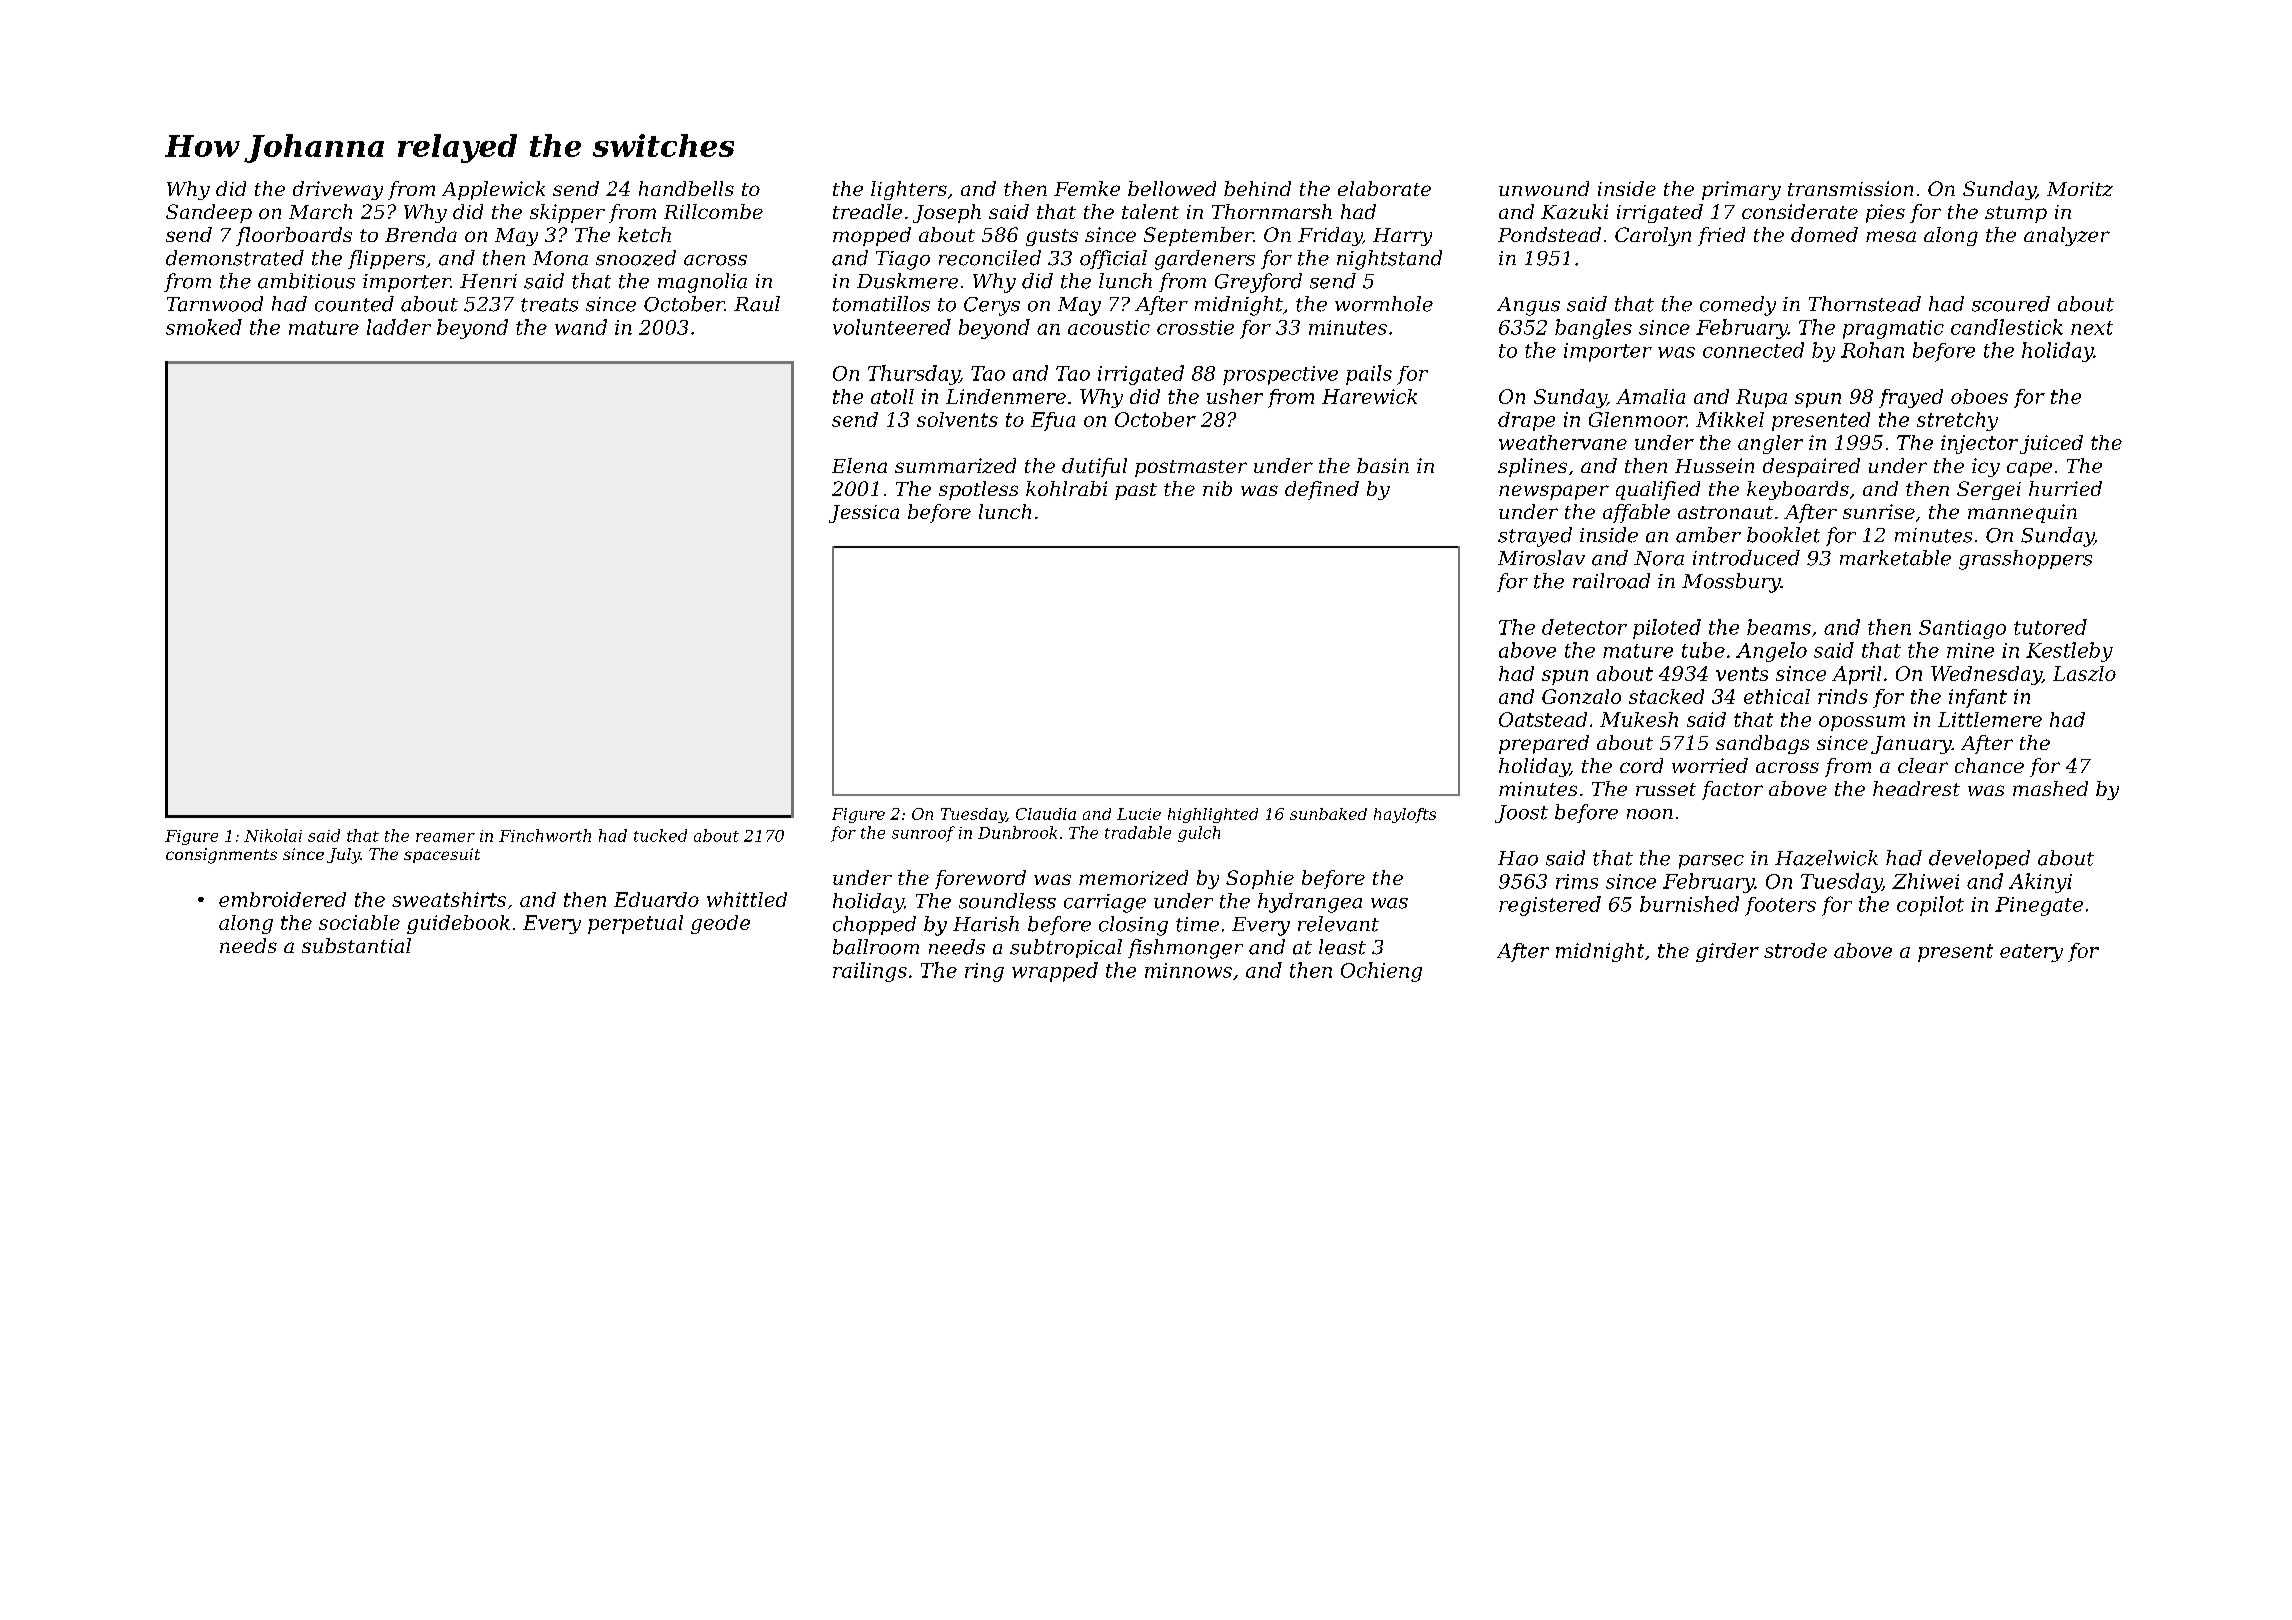 The image size is (2292, 1620). What do you see at coordinates (1094, 467) in the page?
I see `dutiful` at bounding box center [1094, 467].
